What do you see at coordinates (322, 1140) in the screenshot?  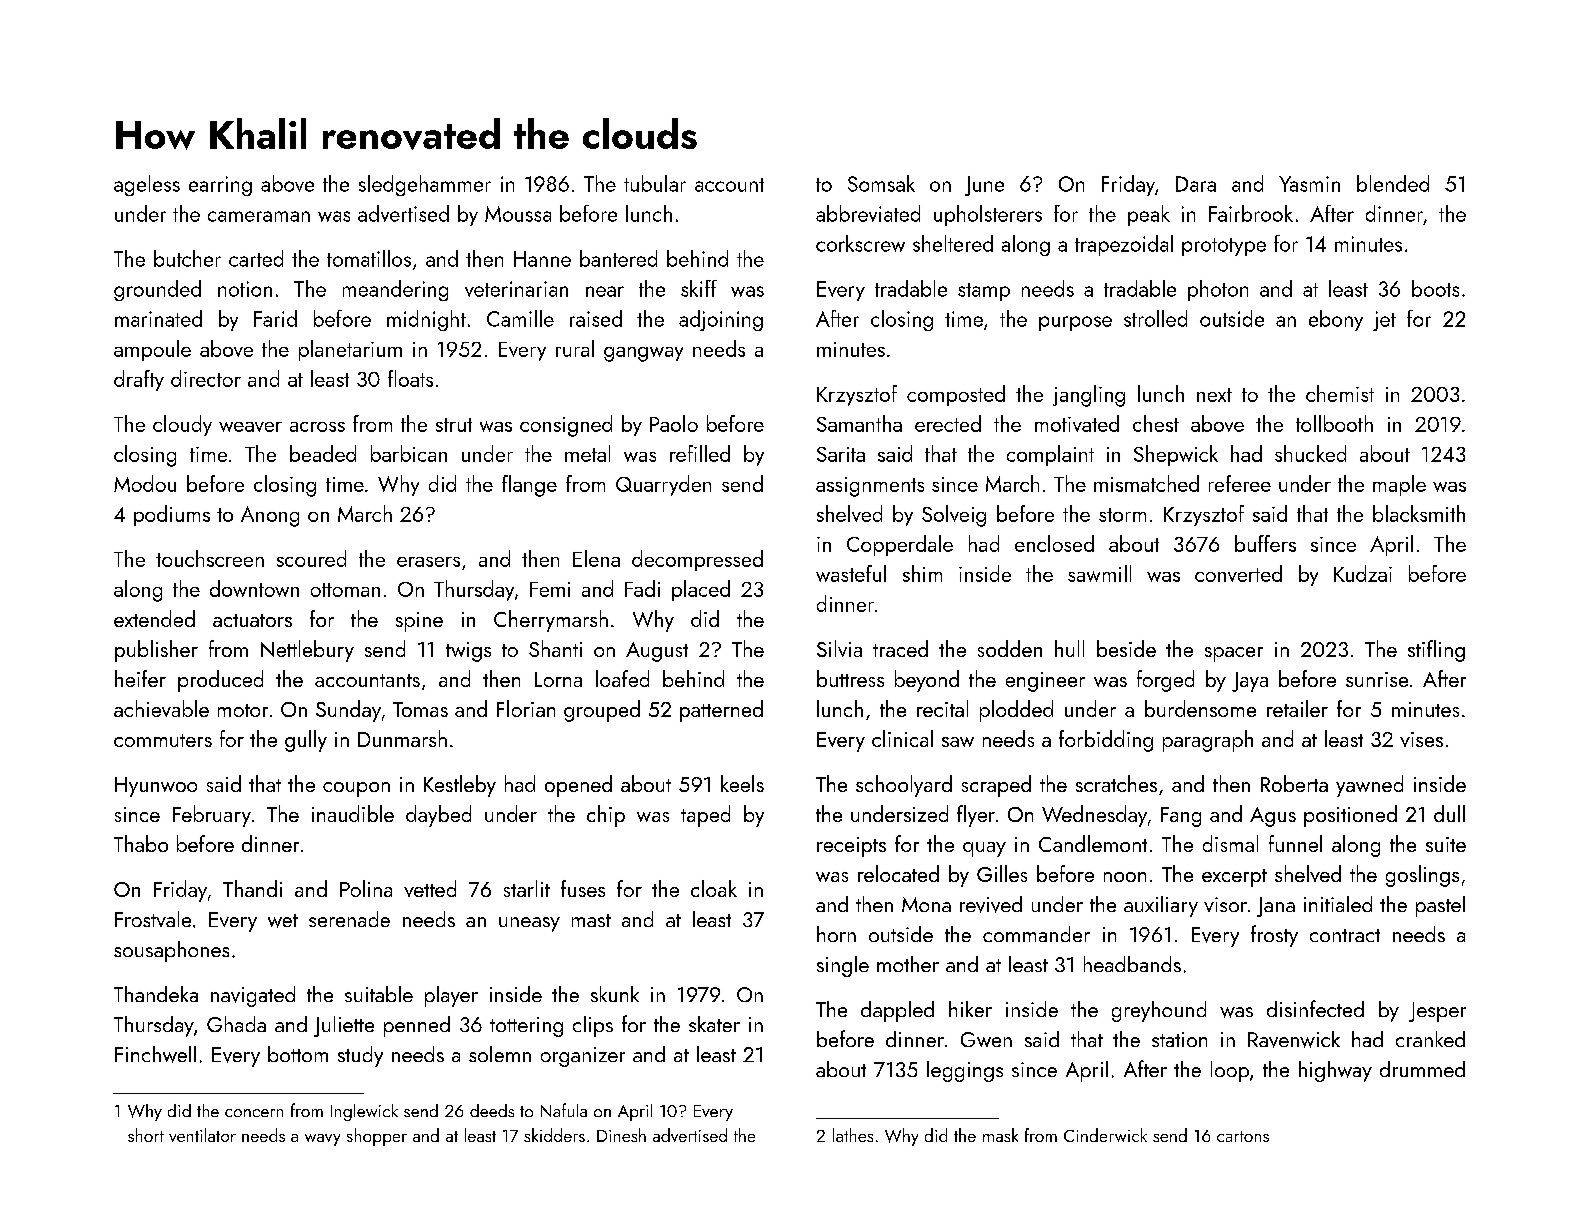 I see `wavy` at bounding box center [322, 1140].
